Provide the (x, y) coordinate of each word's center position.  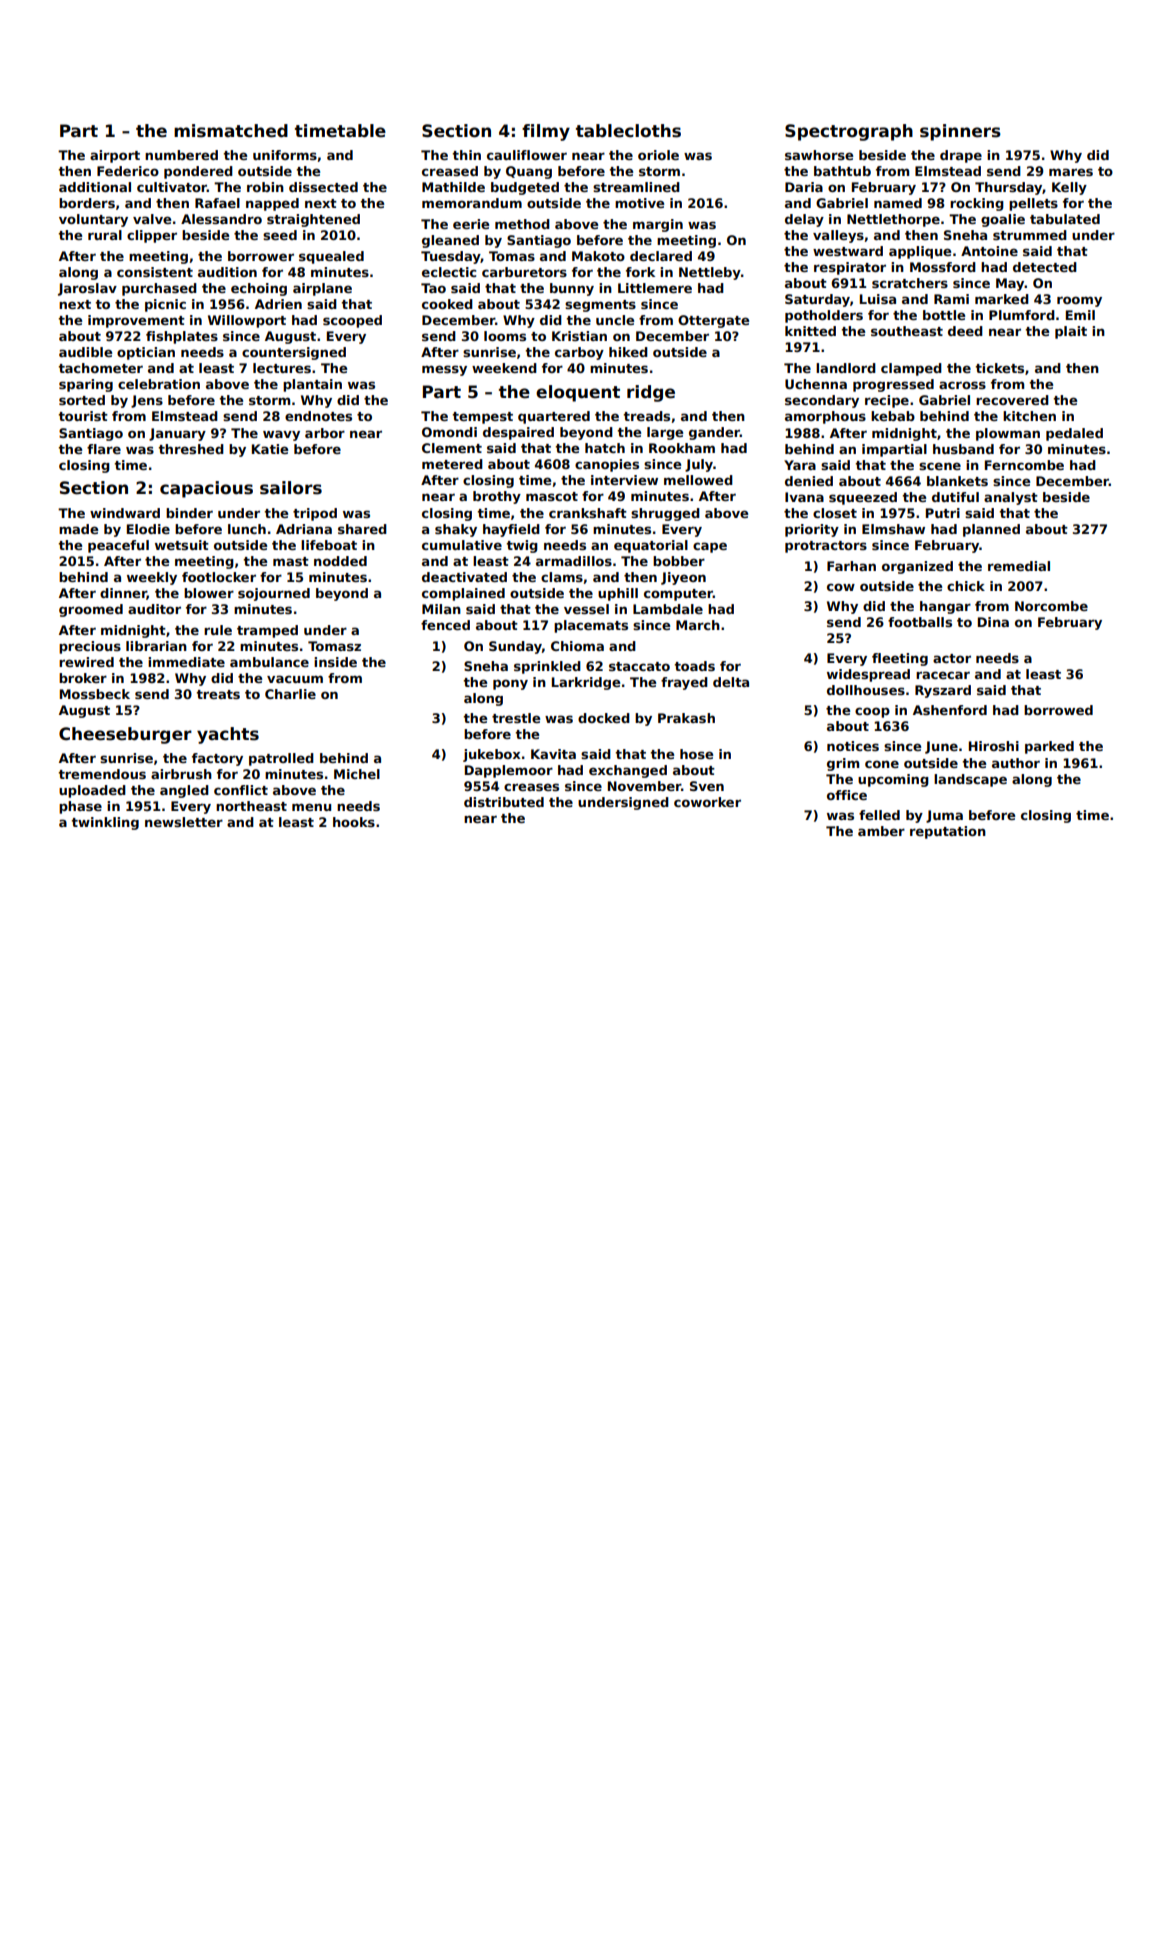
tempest (482, 418)
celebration (159, 384)
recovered (1012, 400)
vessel (586, 609)
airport (115, 156)
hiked (628, 352)
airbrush (181, 774)
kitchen (1029, 416)
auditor (154, 609)
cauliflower (527, 155)
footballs (920, 622)
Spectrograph (849, 132)
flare (104, 449)
